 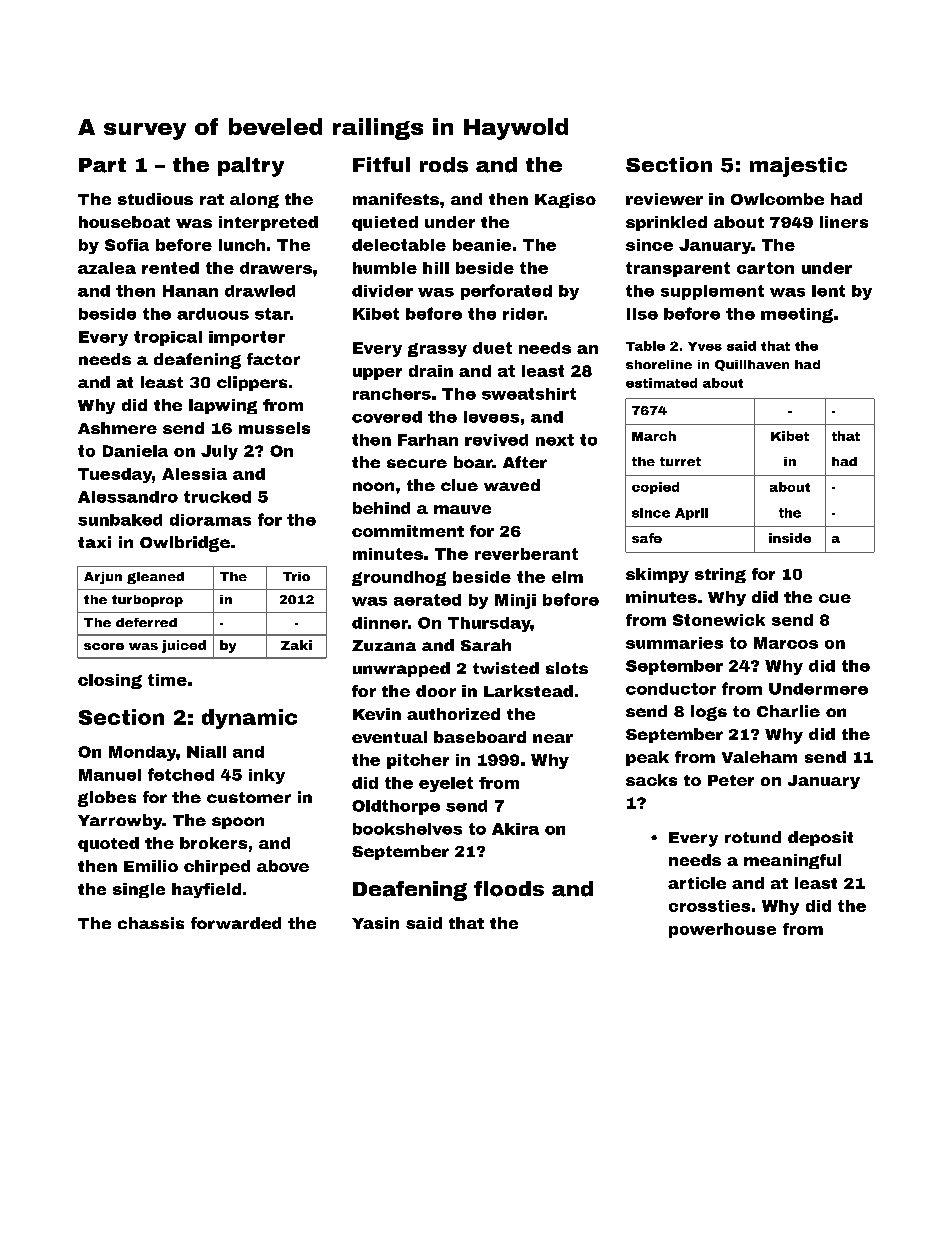 I want to click on forwarded, so click(x=236, y=923).
